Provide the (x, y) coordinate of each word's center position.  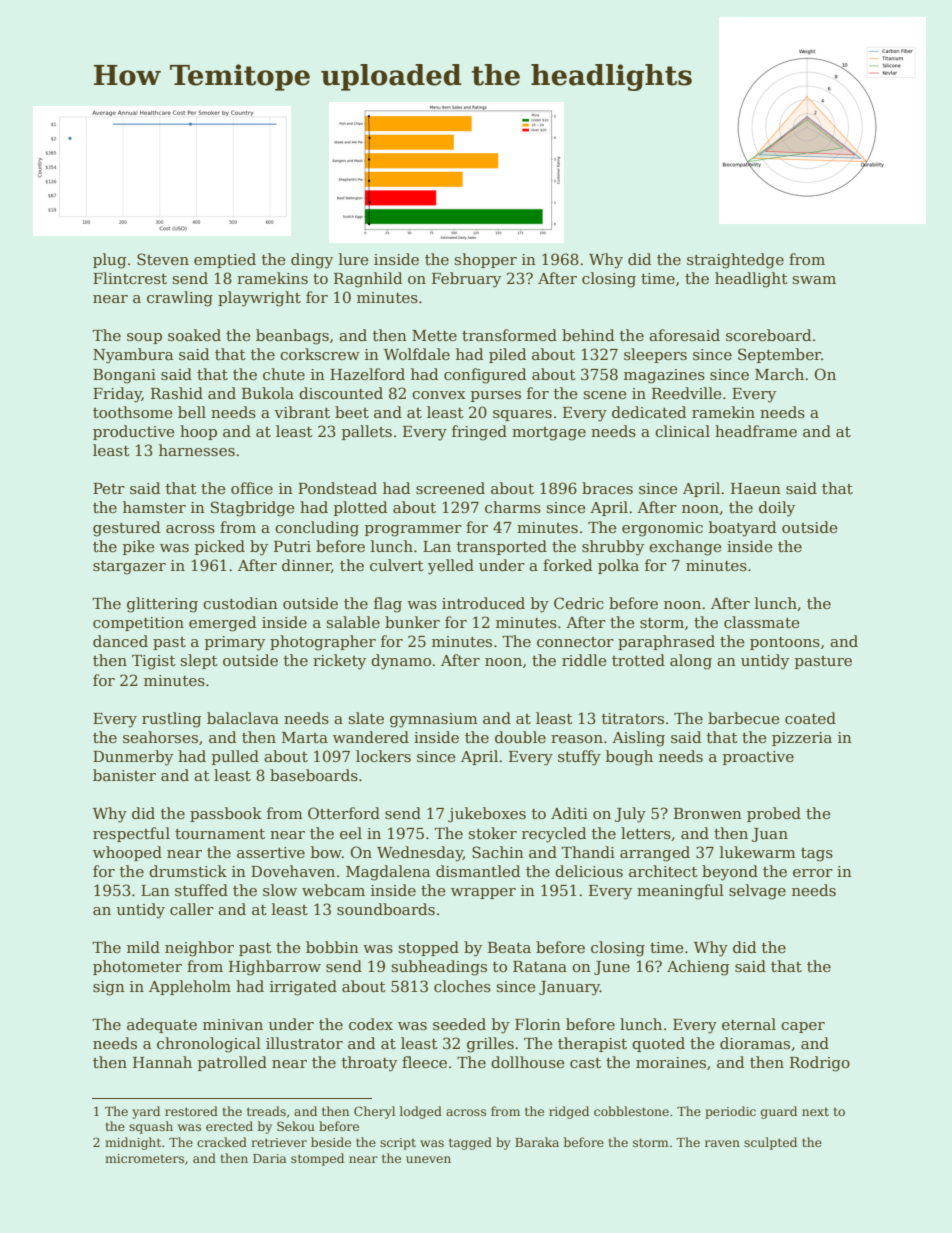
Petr (109, 488)
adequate (162, 1025)
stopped (429, 948)
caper (803, 1027)
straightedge (735, 261)
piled (507, 355)
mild (143, 947)
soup (144, 338)
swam (814, 280)
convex (439, 395)
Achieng (698, 968)
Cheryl (374, 1112)
